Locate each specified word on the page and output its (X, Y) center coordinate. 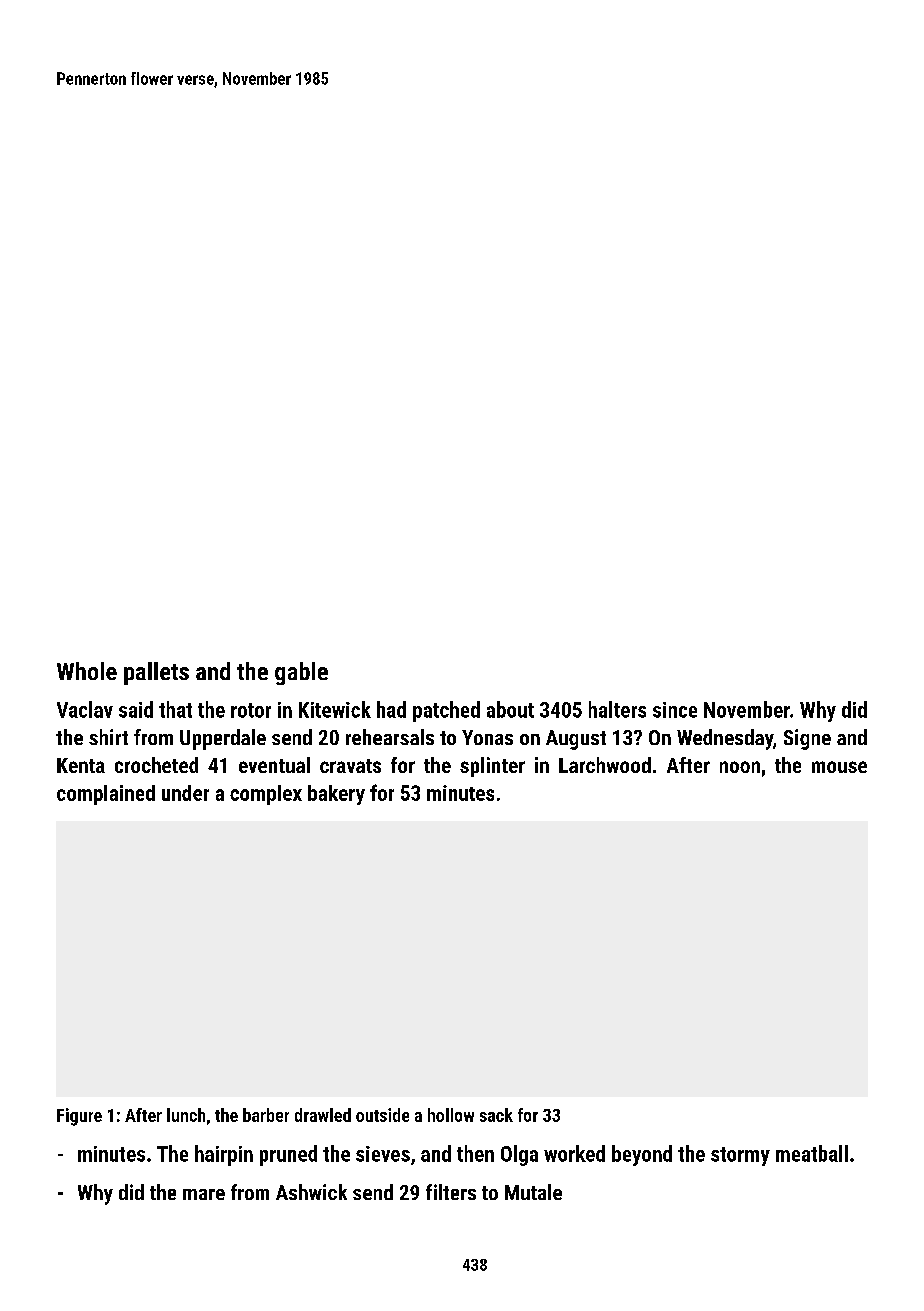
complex (266, 795)
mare (204, 1194)
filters (451, 1192)
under (185, 793)
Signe (807, 739)
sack (496, 1115)
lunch (186, 1115)
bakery (336, 795)
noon (740, 767)
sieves (383, 1154)
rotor (251, 710)
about (510, 709)
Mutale (533, 1192)
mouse (839, 767)
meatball (812, 1153)
